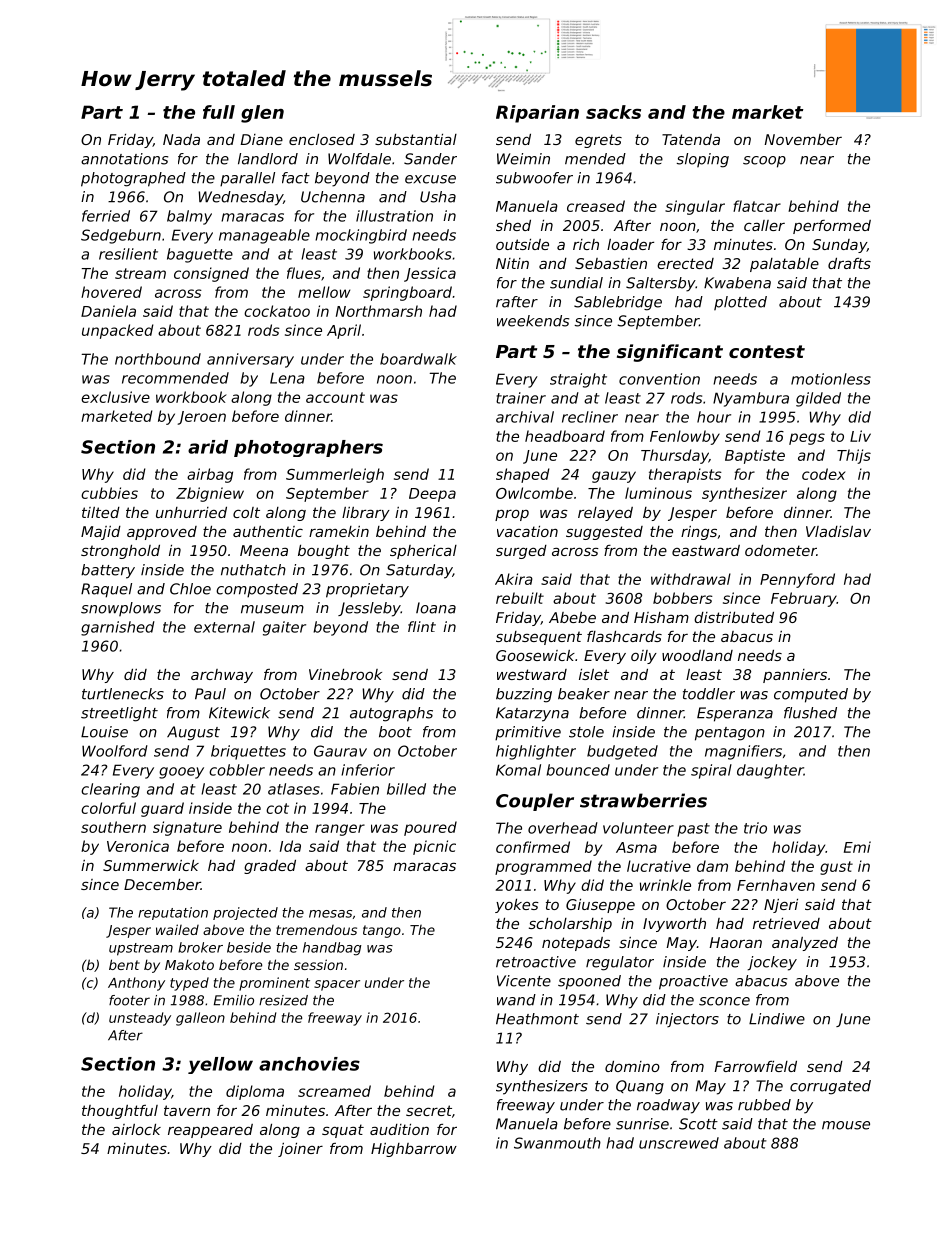 The width and height of the image is (952, 1233). I want to click on panniers, so click(795, 676).
